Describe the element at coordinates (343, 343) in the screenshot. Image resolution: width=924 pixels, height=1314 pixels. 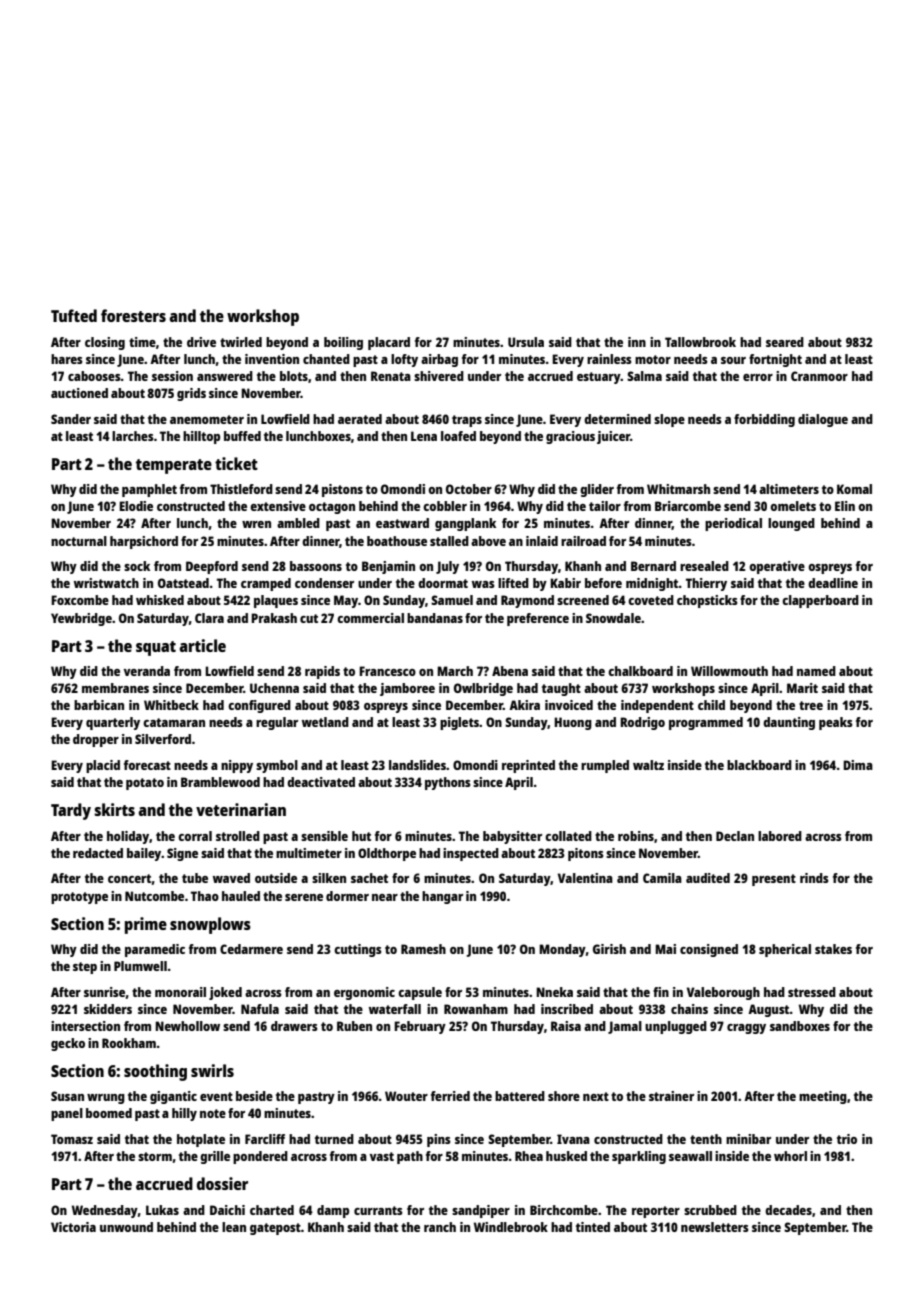
I see `boiling` at that location.
